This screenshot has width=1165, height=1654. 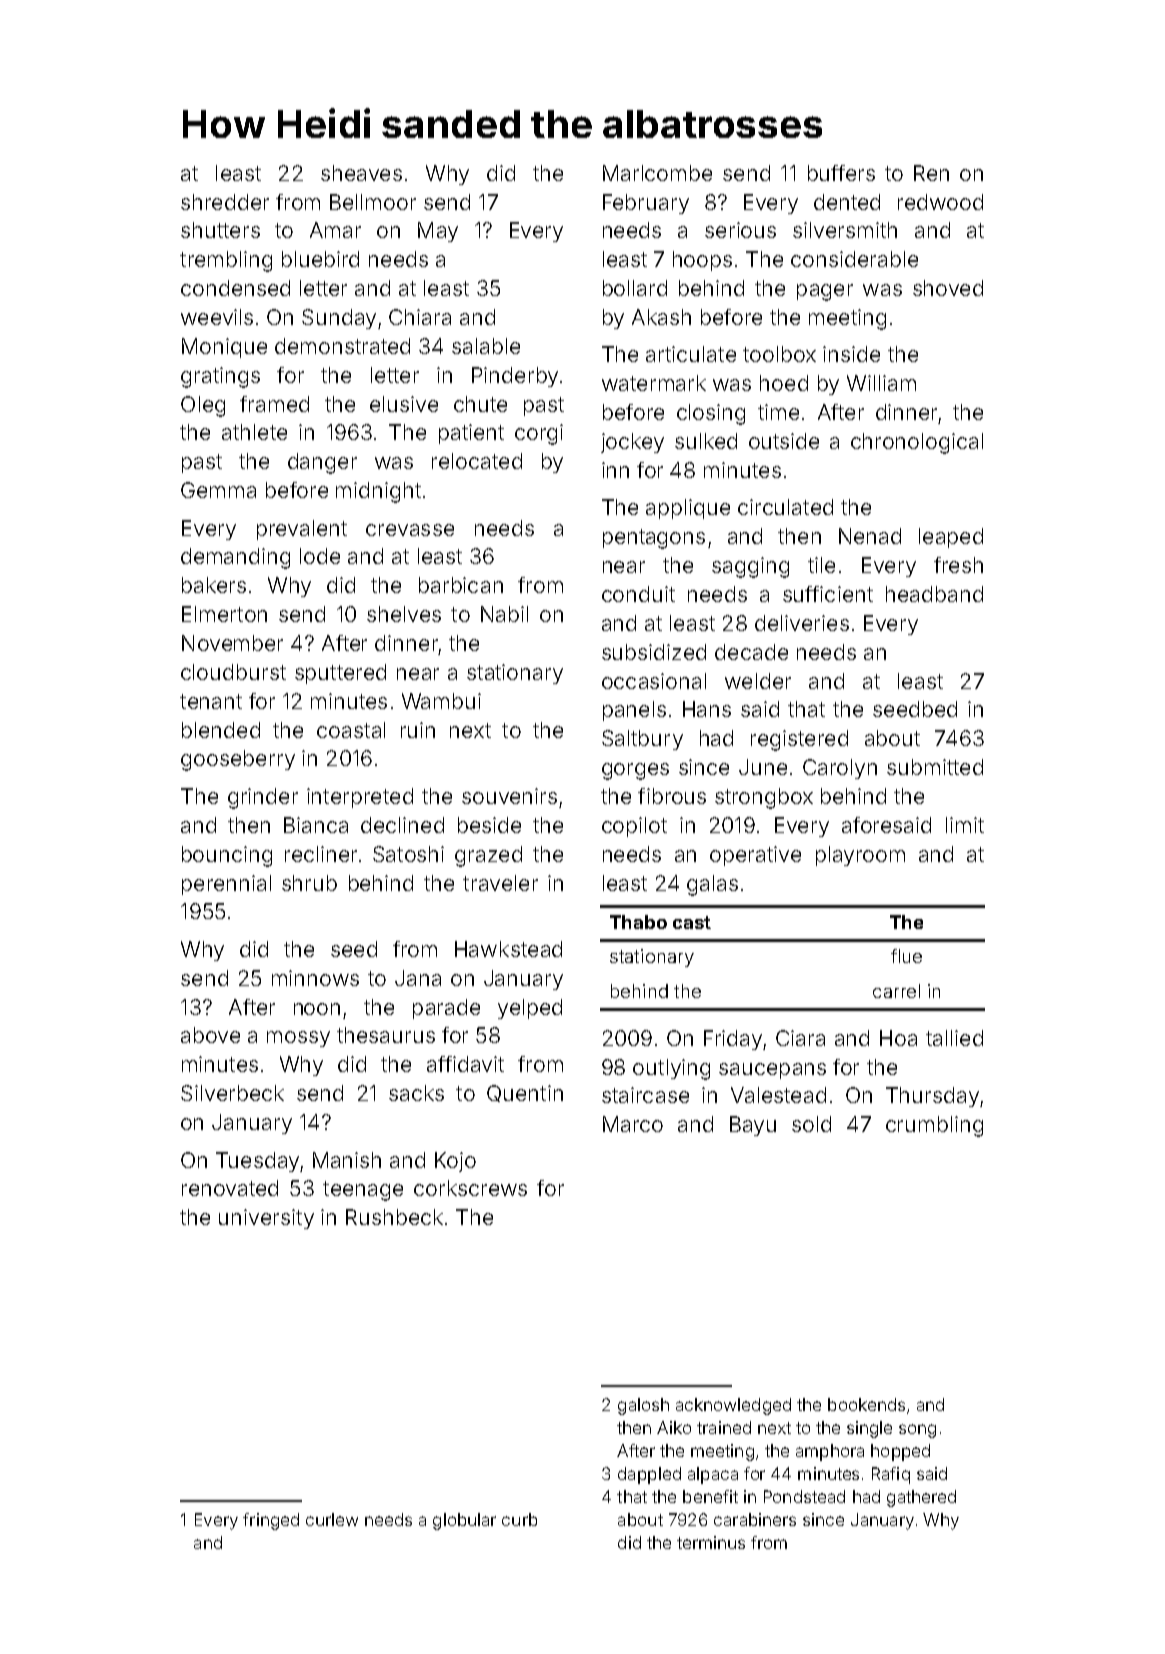 I want to click on tenant, so click(x=211, y=701).
